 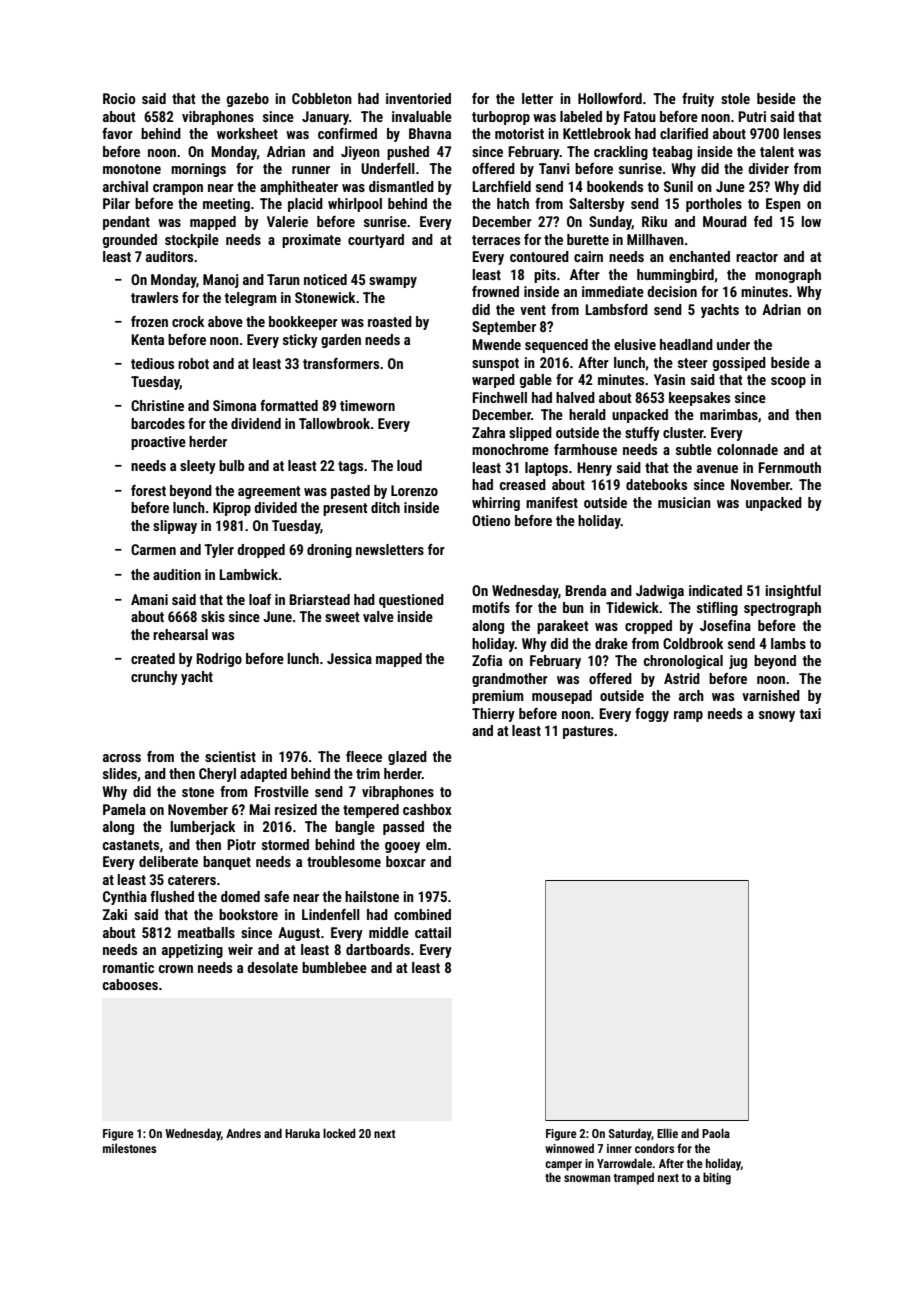 I want to click on Andres, so click(x=243, y=1133).
